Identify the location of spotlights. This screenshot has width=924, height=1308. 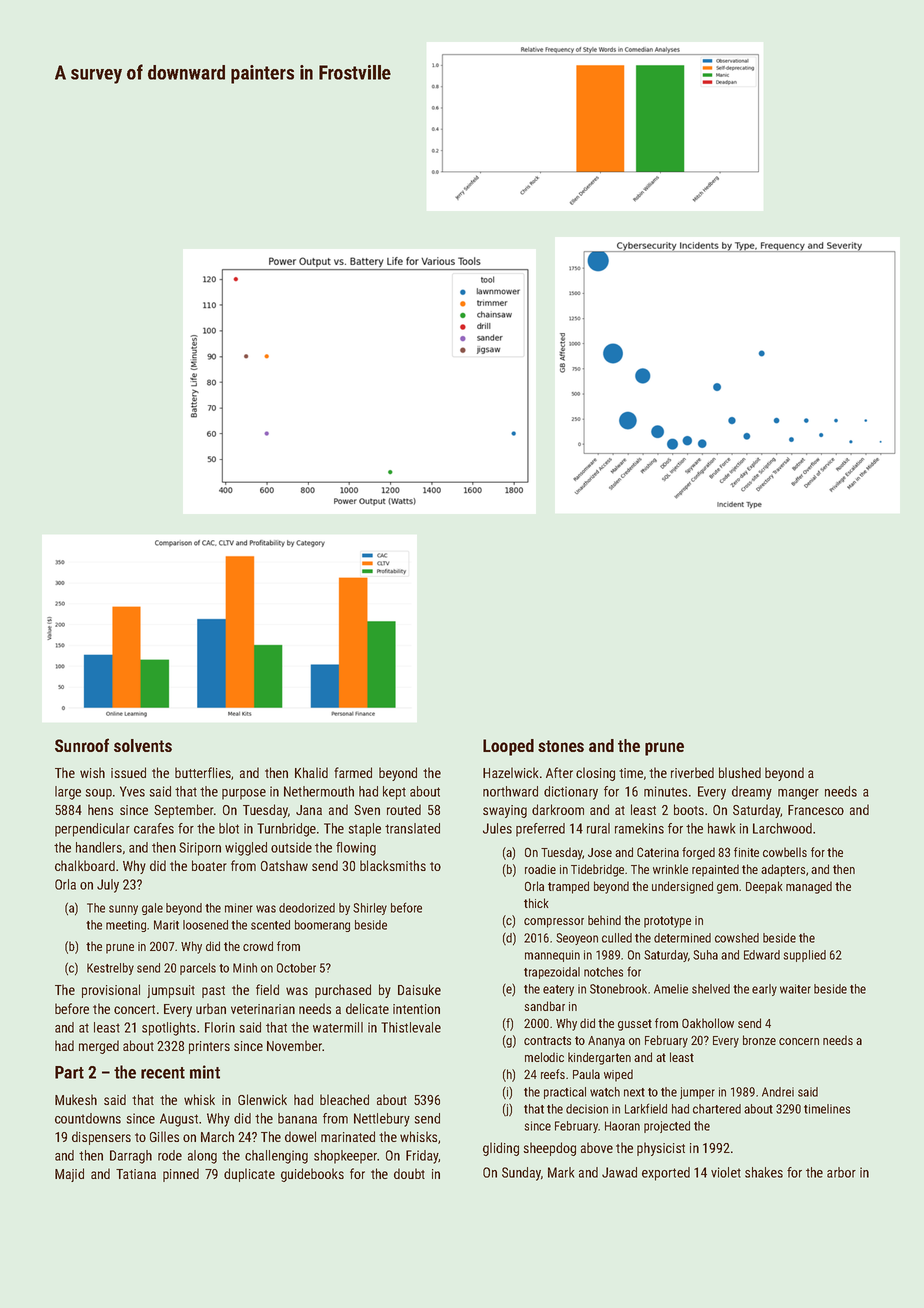
(169, 1029).
